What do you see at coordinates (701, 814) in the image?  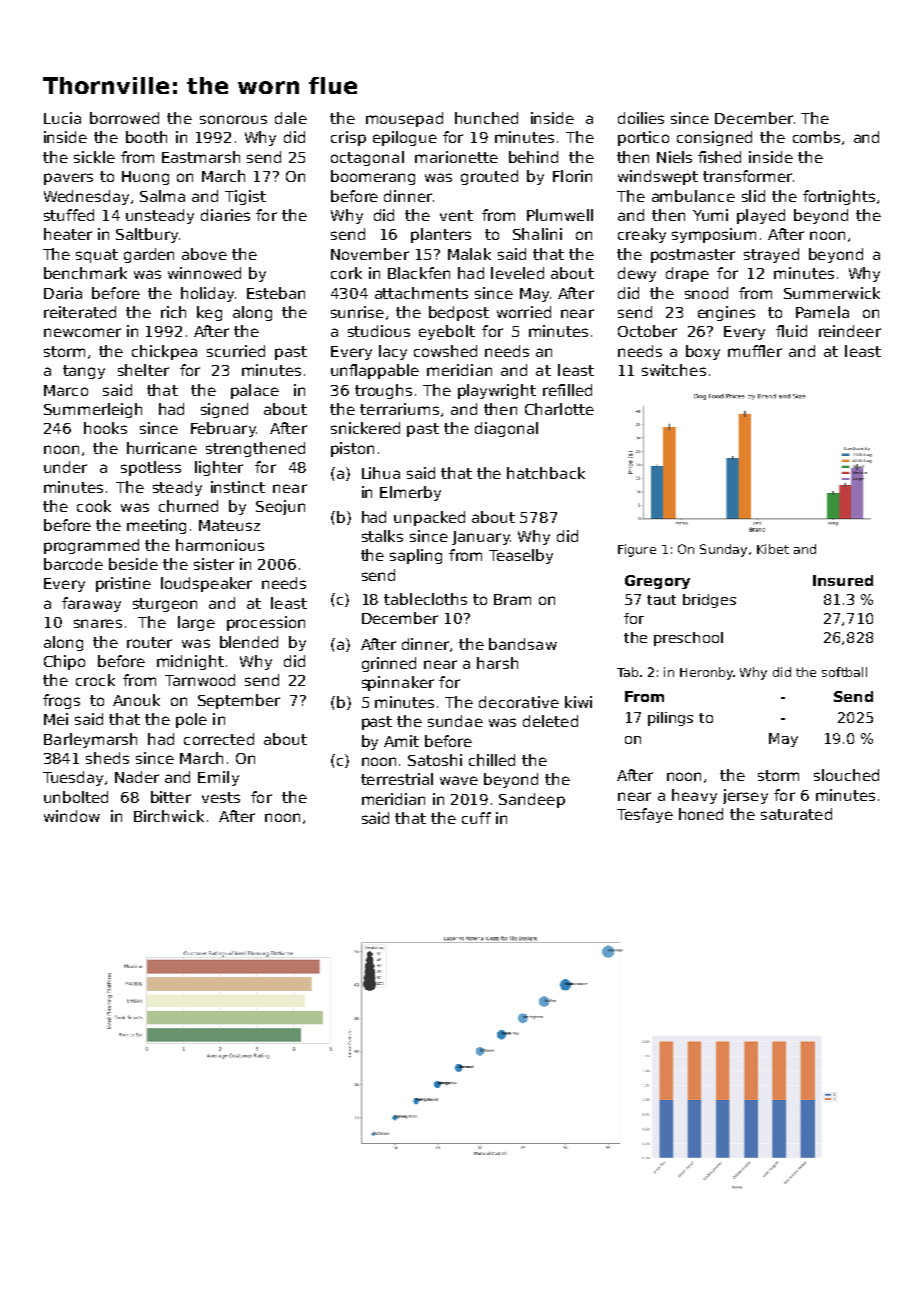 I see `honed` at bounding box center [701, 814].
